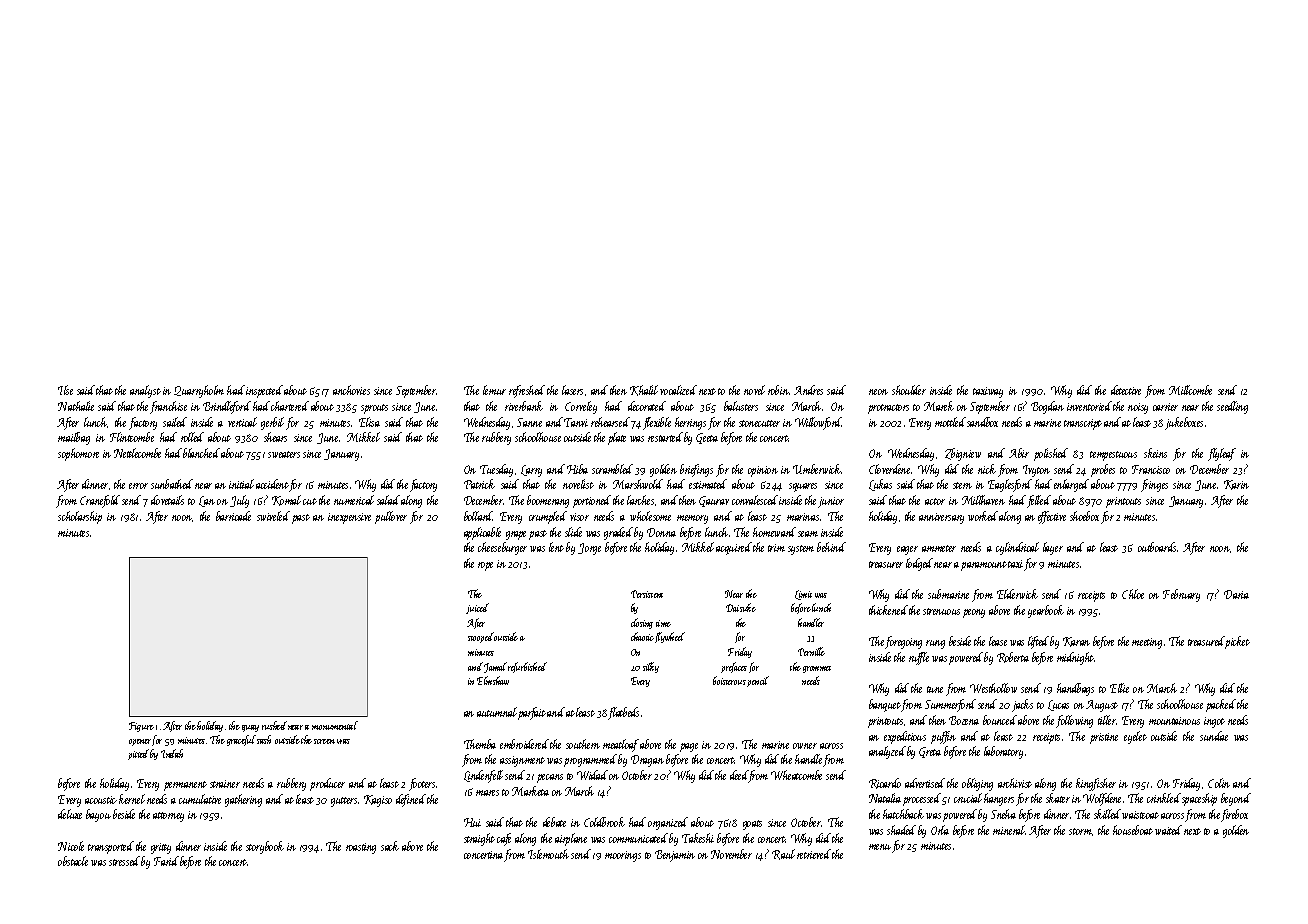  What do you see at coordinates (696, 470) in the screenshot?
I see `briefings` at bounding box center [696, 470].
